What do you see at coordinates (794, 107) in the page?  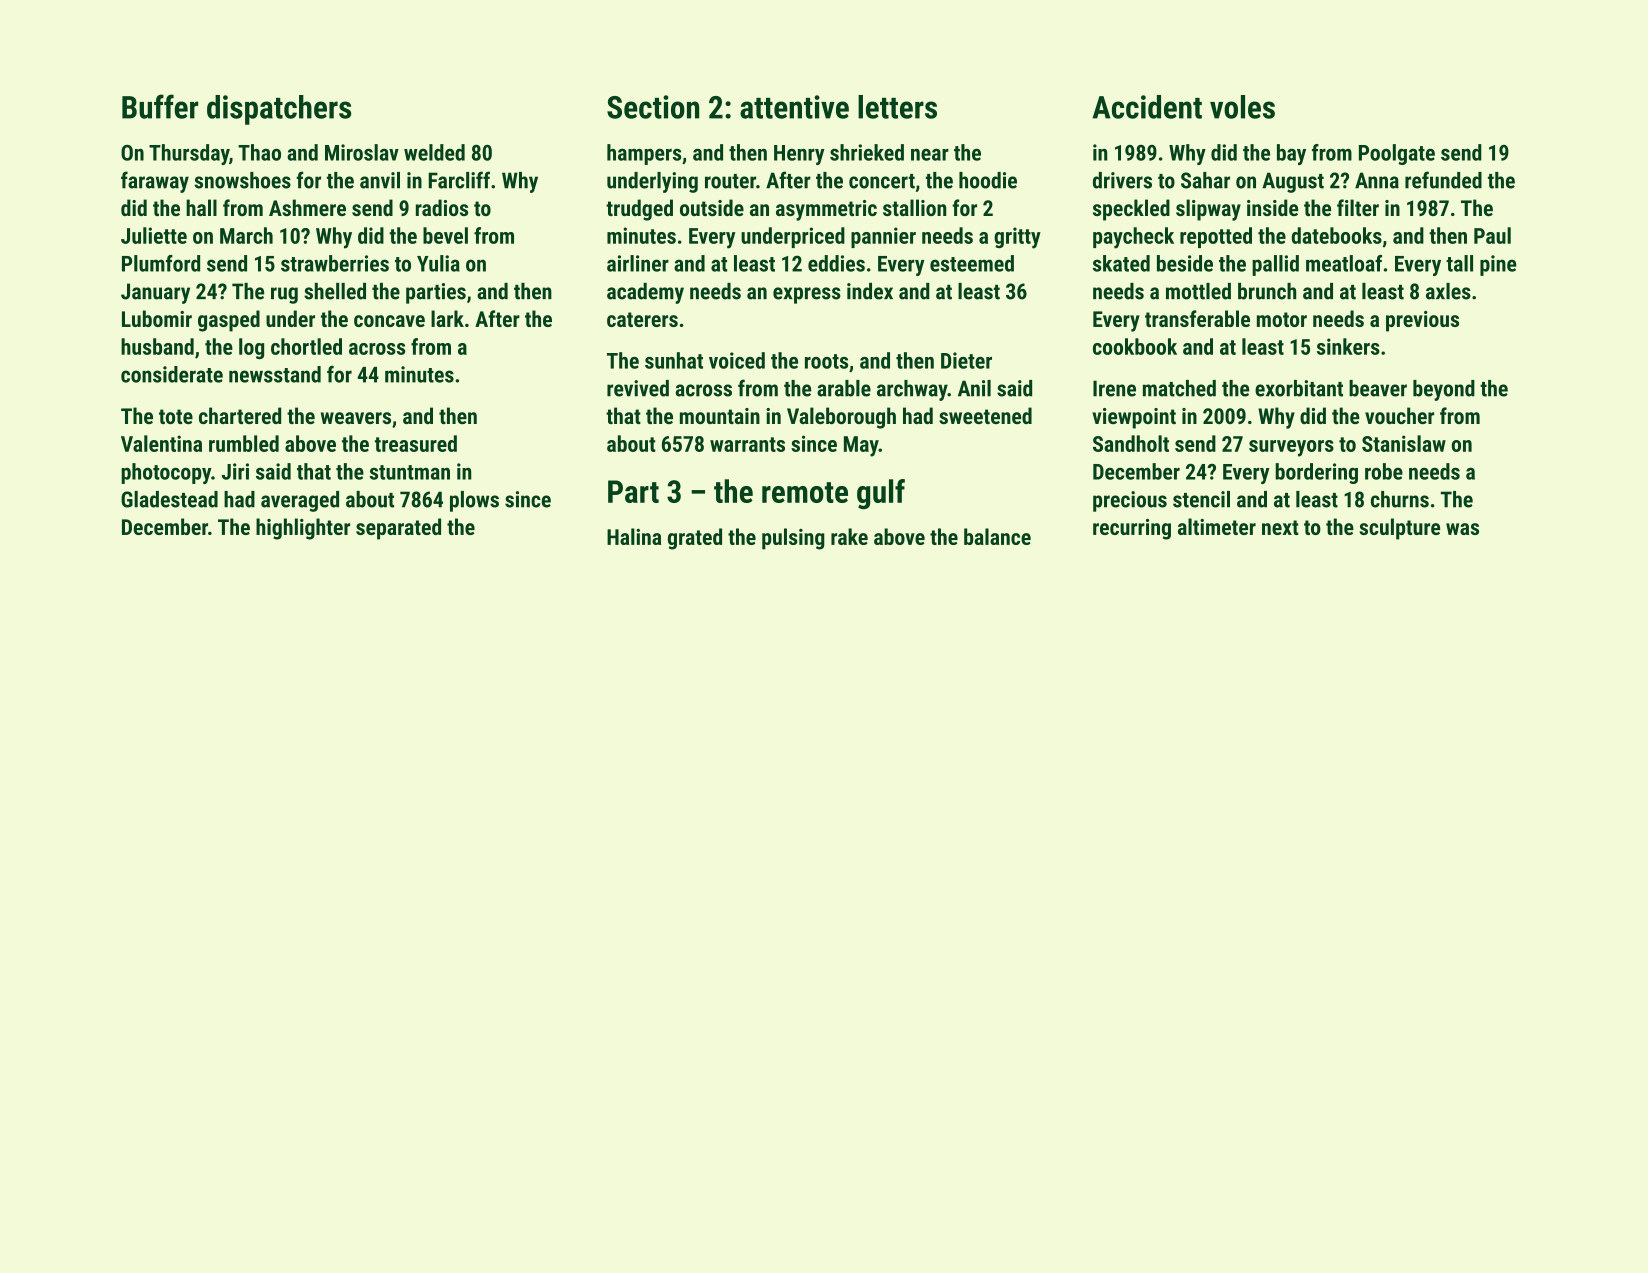 I see `attentive` at bounding box center [794, 107].
